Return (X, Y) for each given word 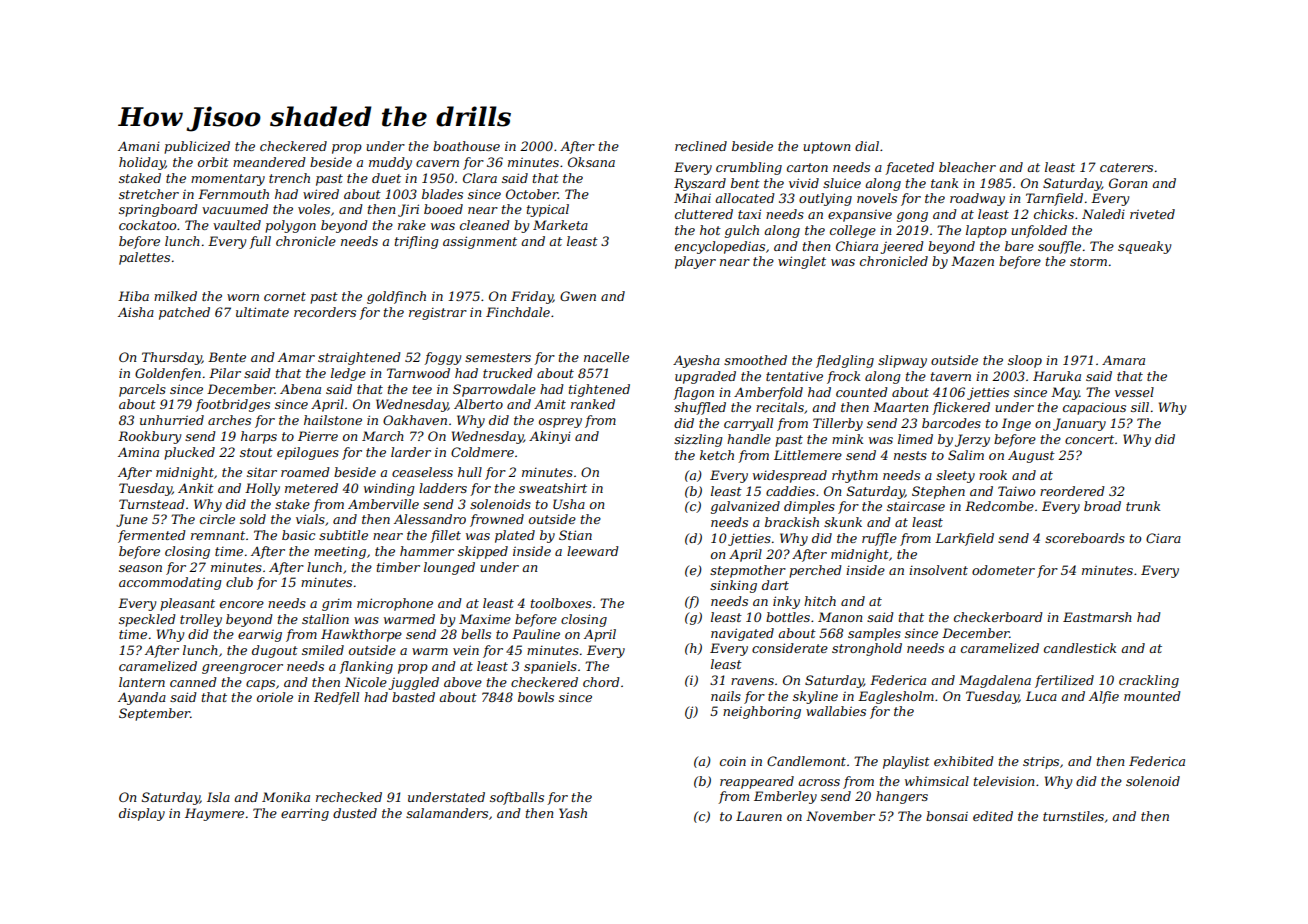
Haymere (214, 814)
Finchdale (518, 312)
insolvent (938, 570)
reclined (701, 146)
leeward (593, 551)
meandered (269, 162)
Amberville (383, 504)
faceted (909, 168)
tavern (951, 376)
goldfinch (396, 297)
